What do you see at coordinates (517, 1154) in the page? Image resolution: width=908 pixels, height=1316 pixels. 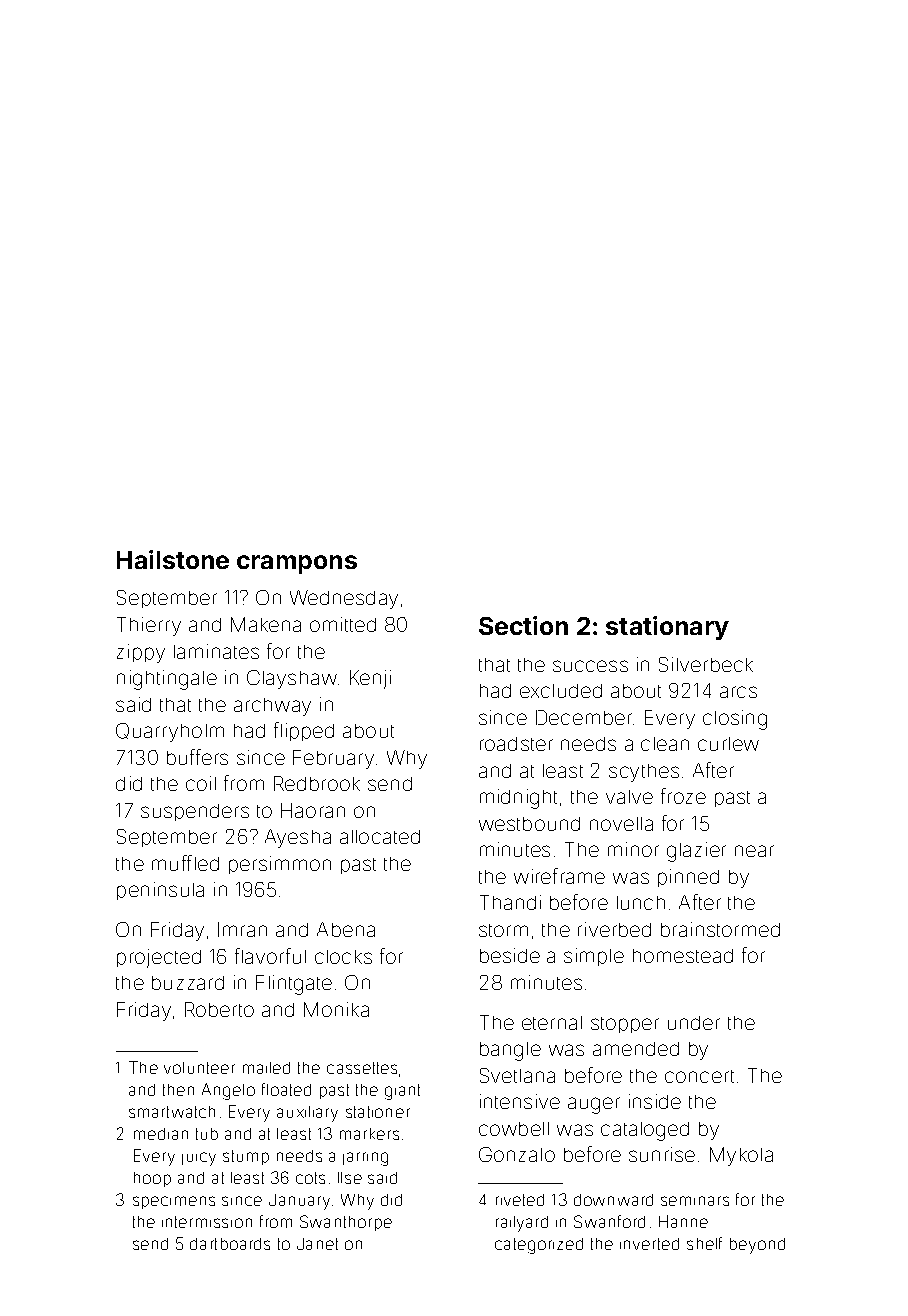 I see `Gonzalo` at bounding box center [517, 1154].
